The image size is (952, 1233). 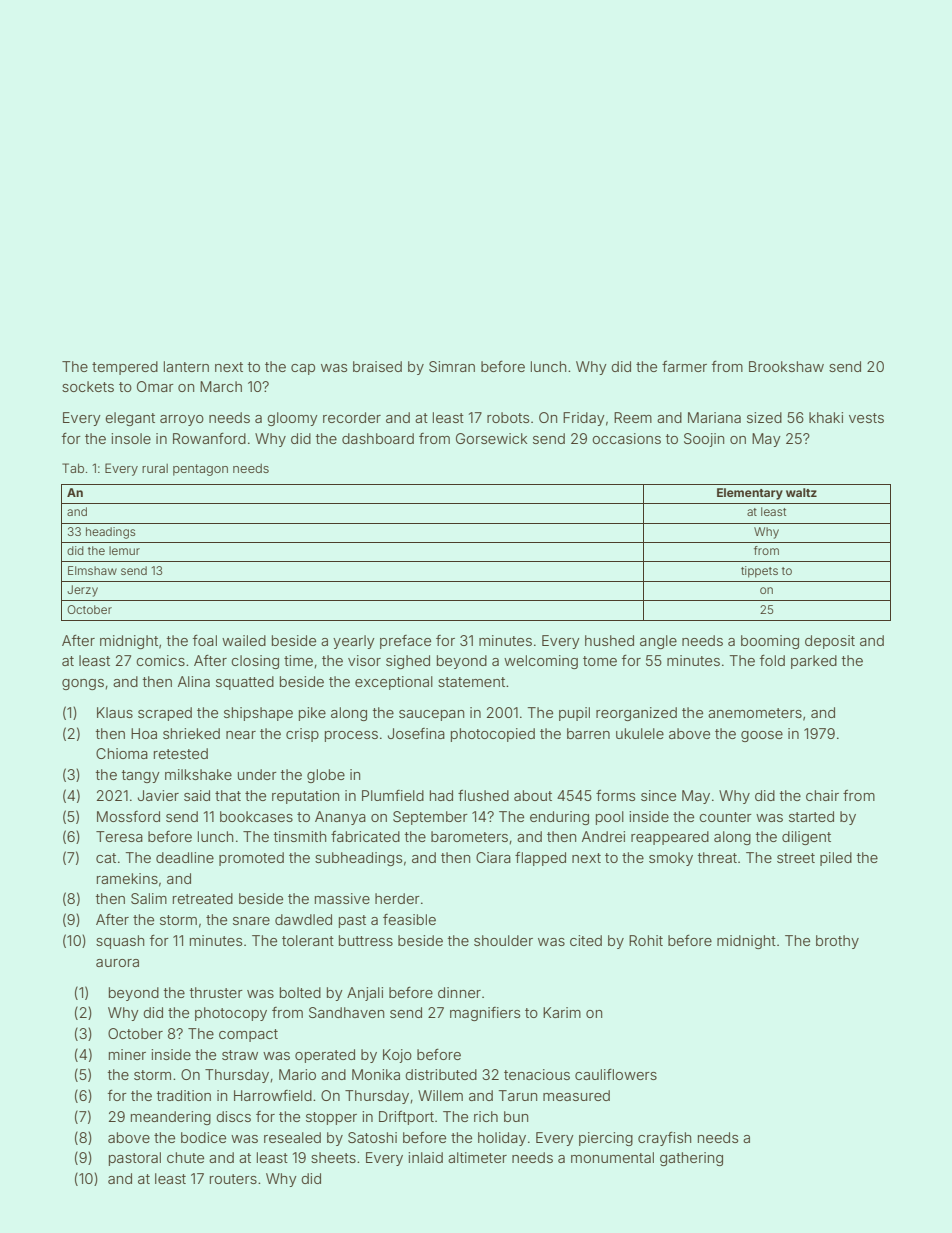 What do you see at coordinates (491, 438) in the document?
I see `Gorsewick` at bounding box center [491, 438].
